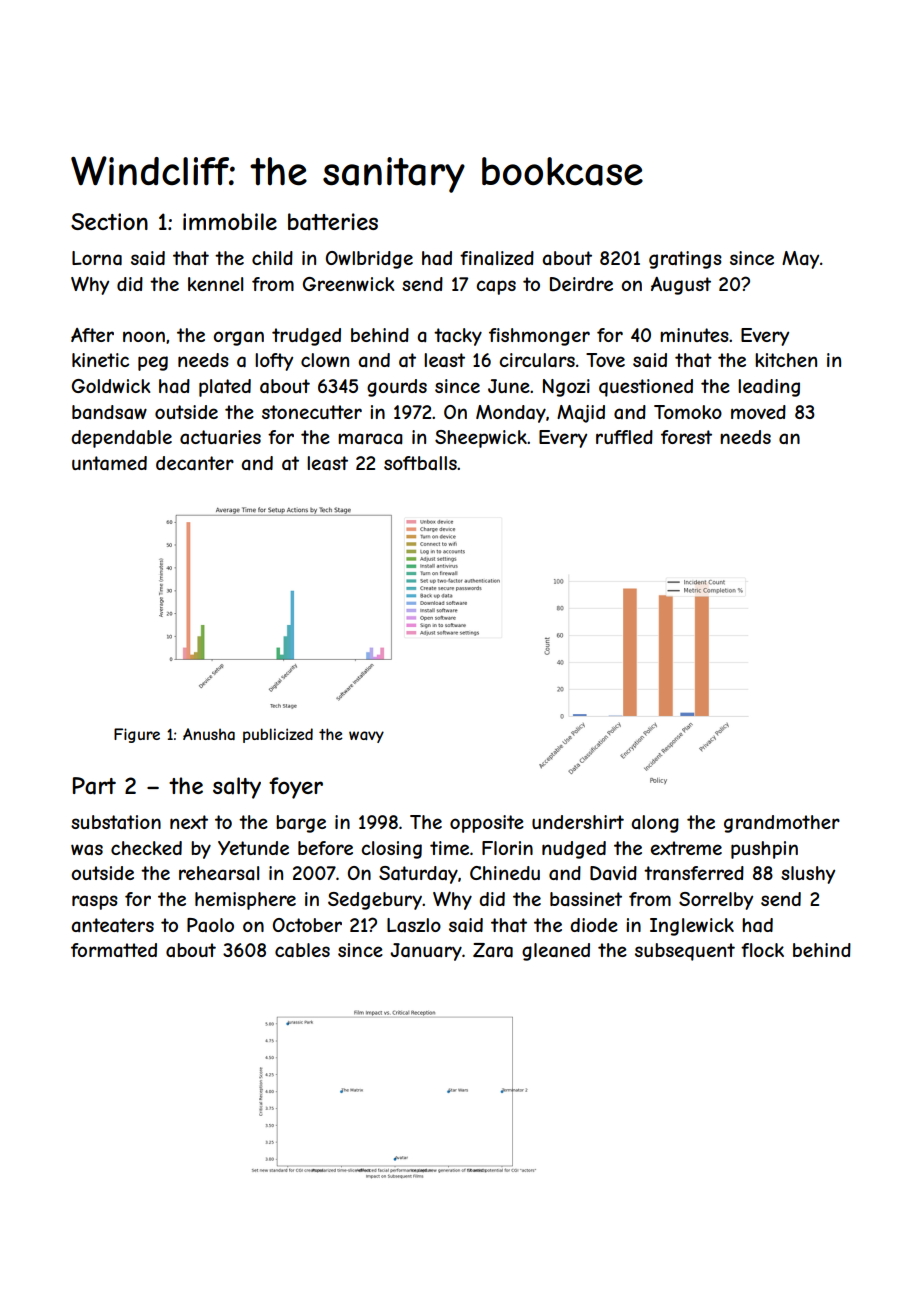 Image resolution: width=924 pixels, height=1311 pixels. Describe the element at coordinates (87, 849) in the screenshot. I see `was` at that location.
